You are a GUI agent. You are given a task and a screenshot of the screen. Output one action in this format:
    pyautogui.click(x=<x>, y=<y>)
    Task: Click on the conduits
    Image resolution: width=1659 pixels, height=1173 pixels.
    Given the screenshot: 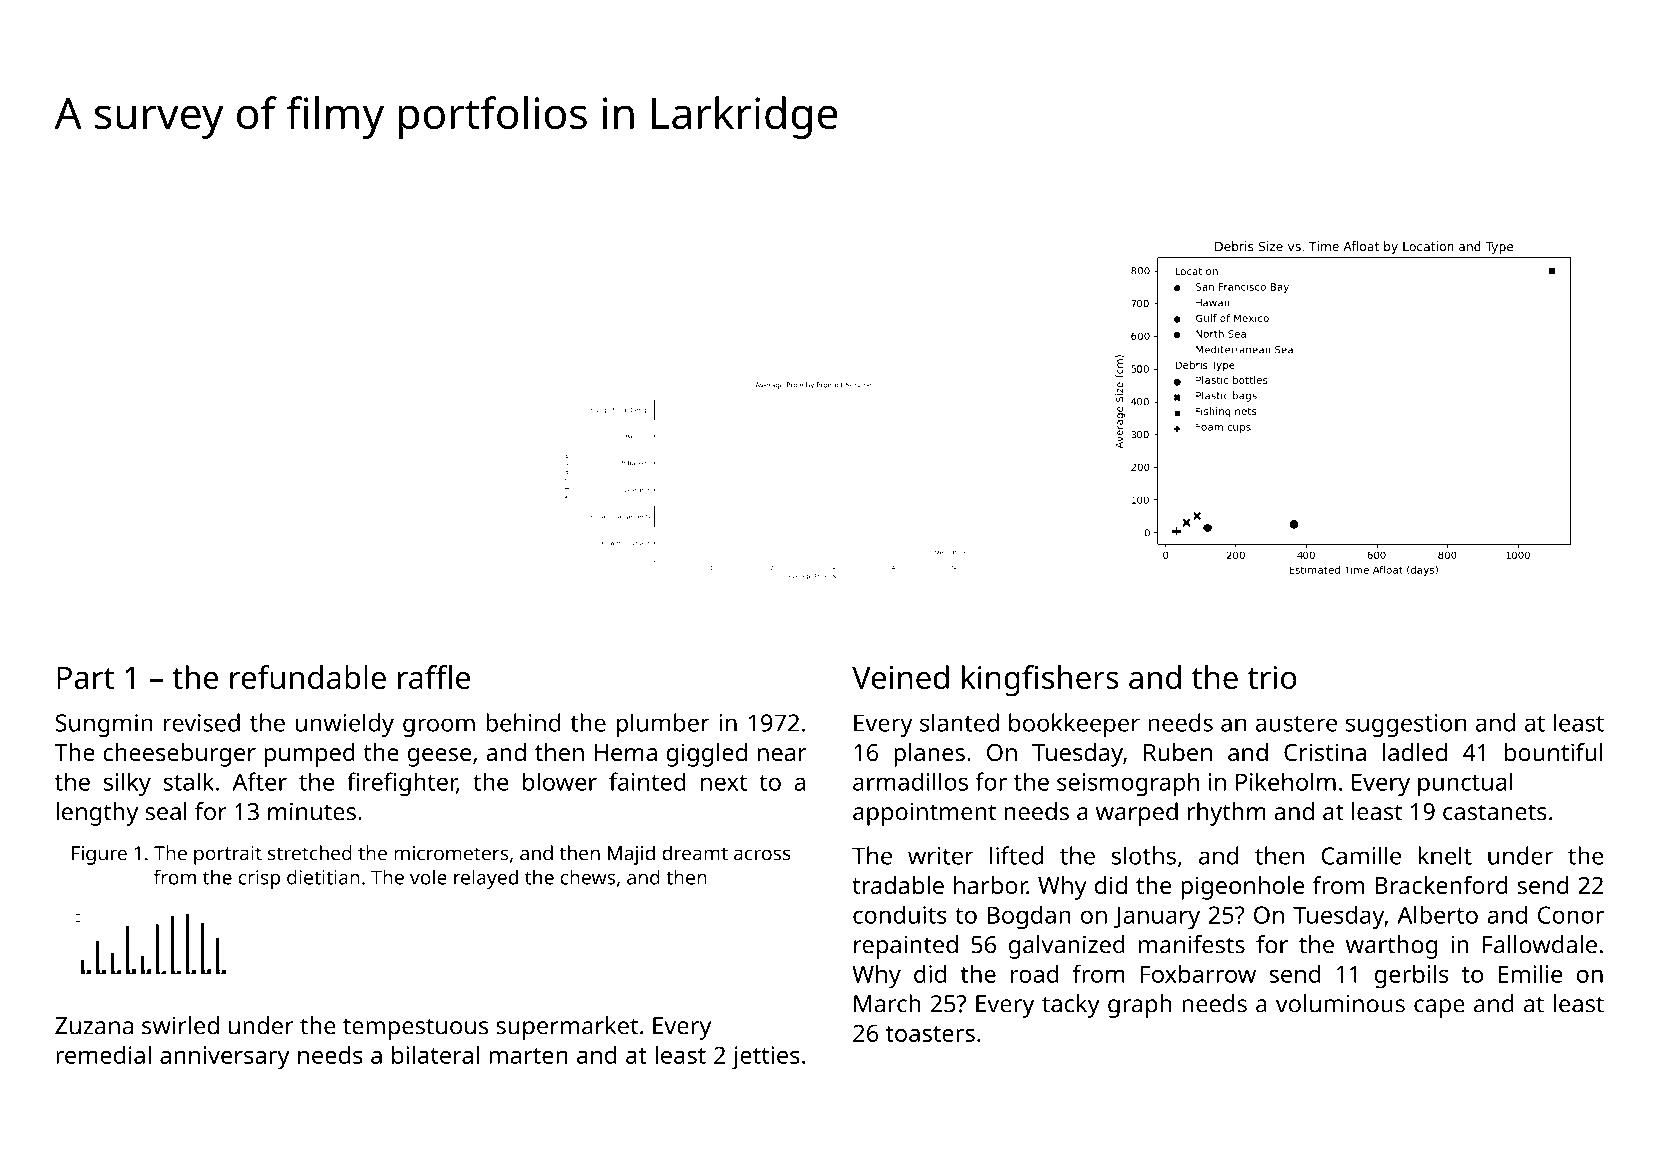 What is the action you would take?
    pyautogui.click(x=900, y=914)
